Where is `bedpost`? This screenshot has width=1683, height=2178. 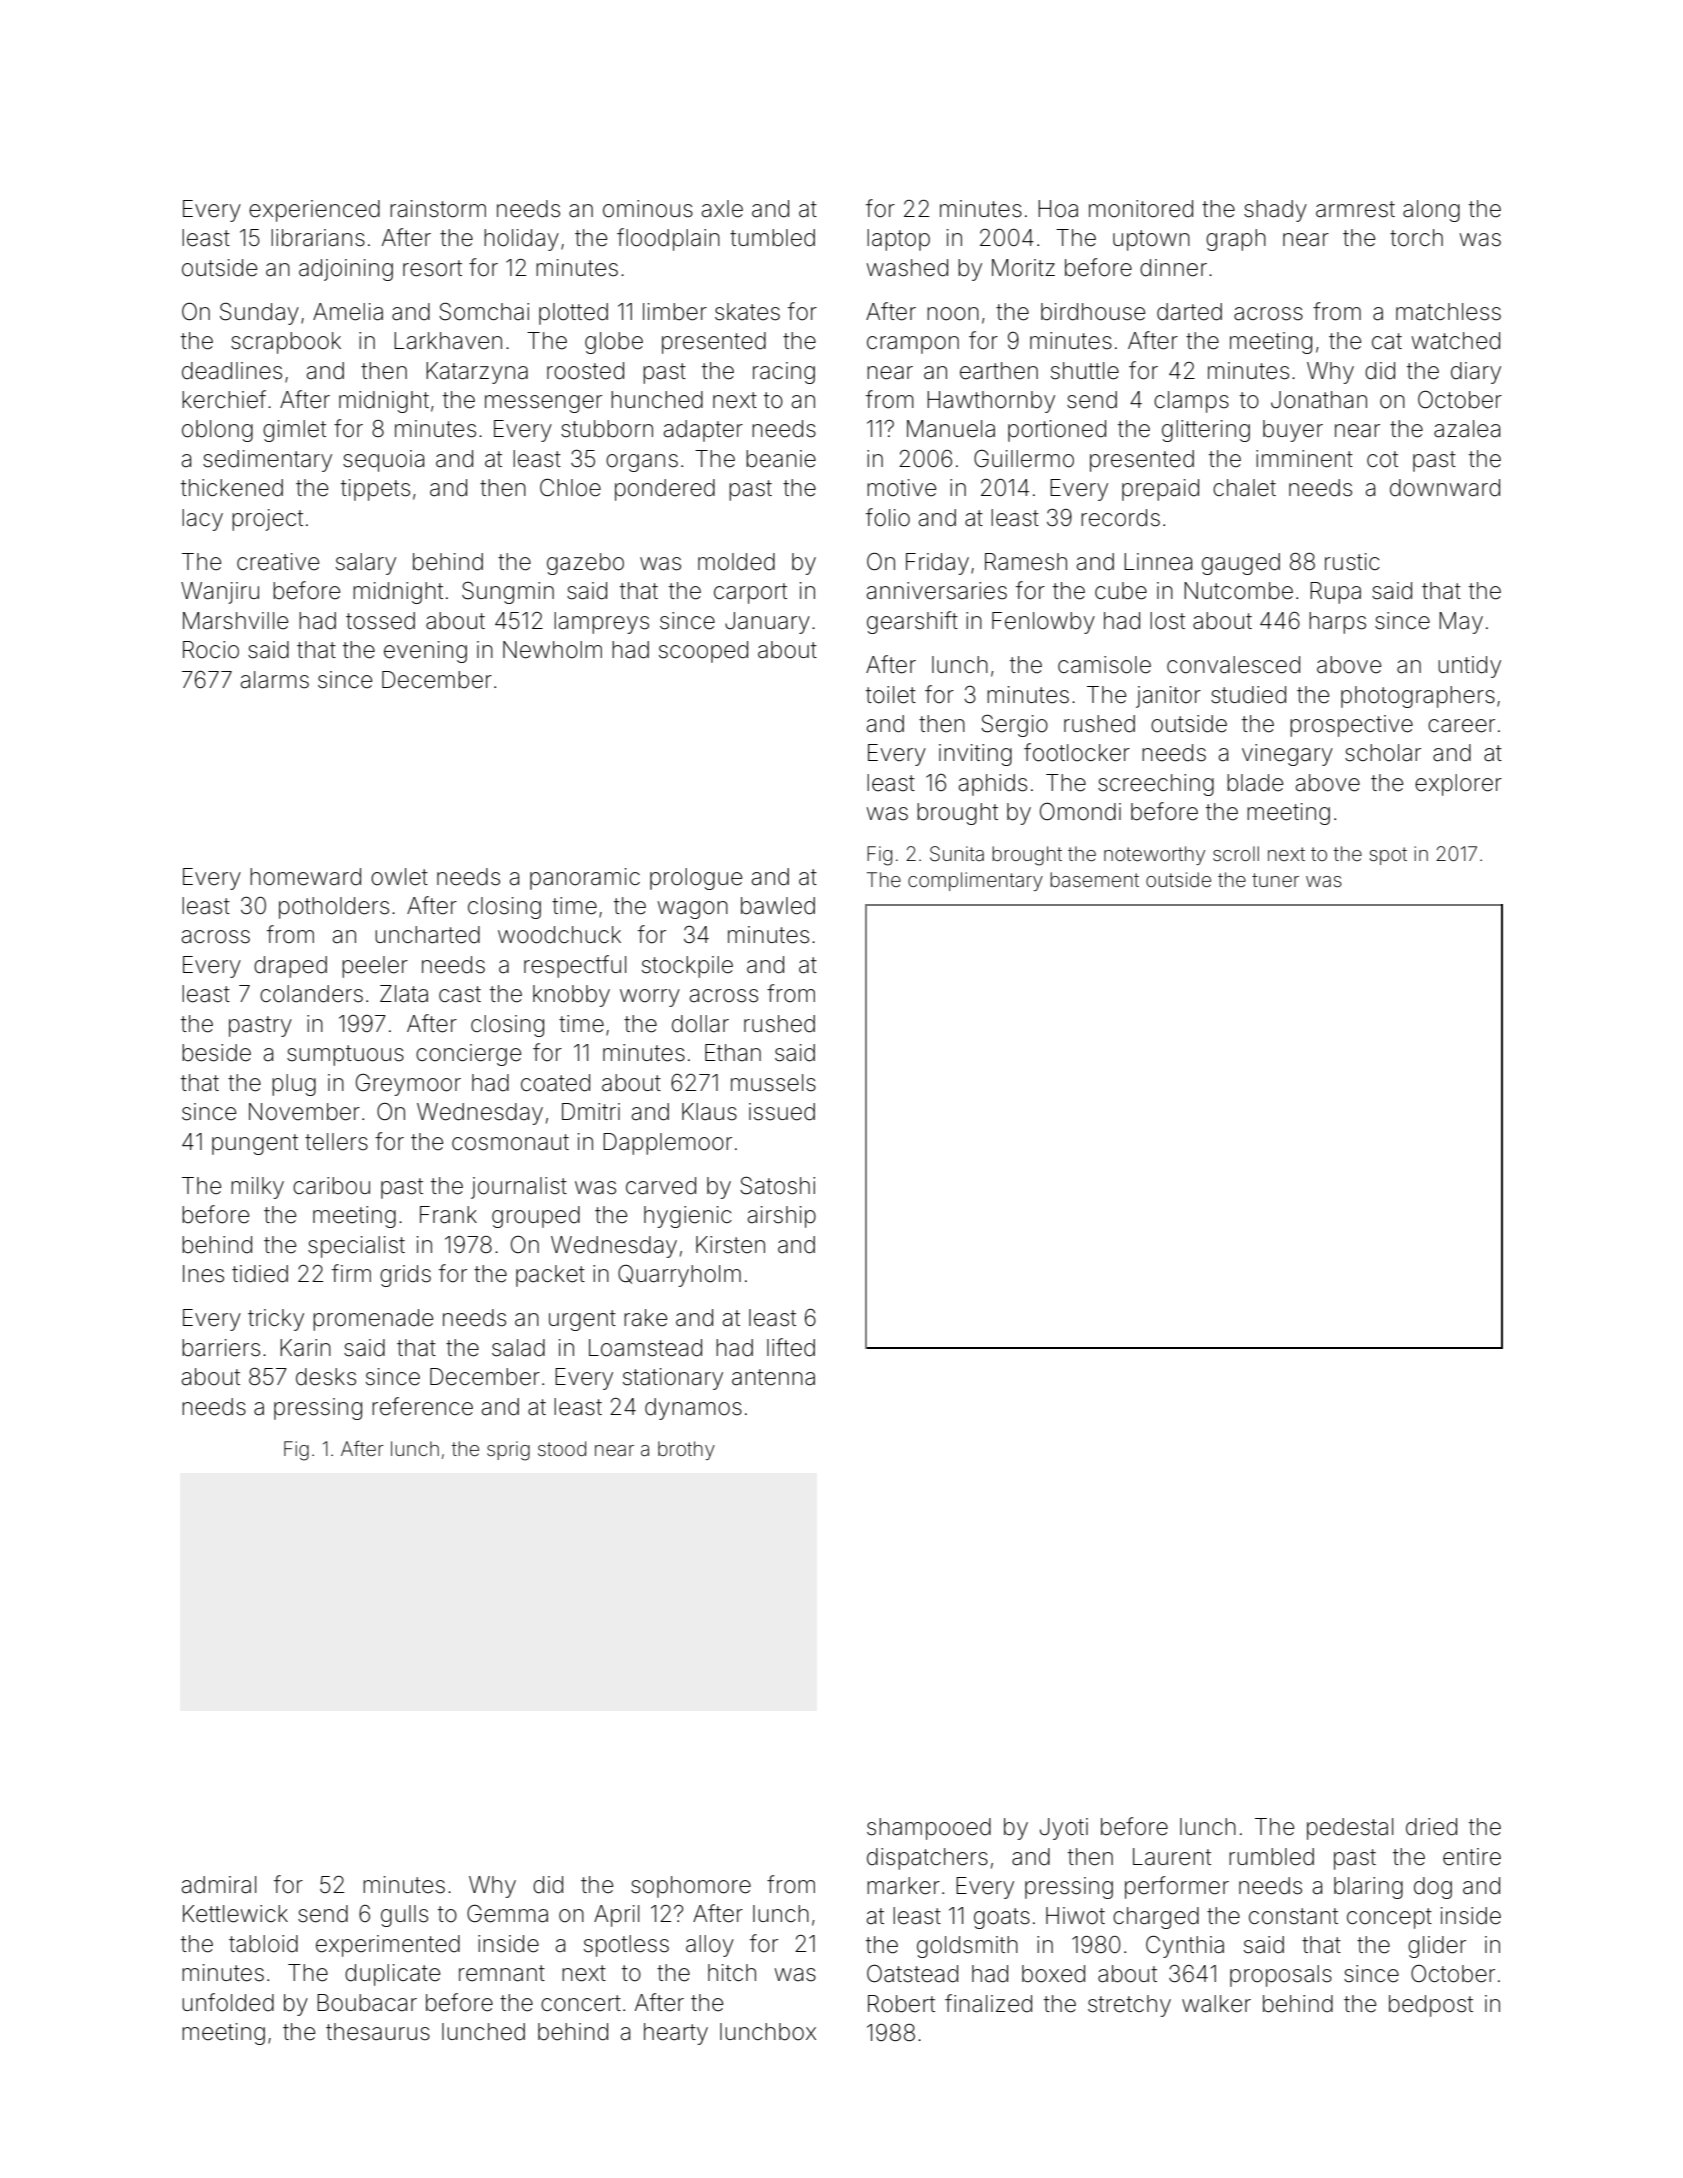
bedpost is located at coordinates (1431, 2006).
